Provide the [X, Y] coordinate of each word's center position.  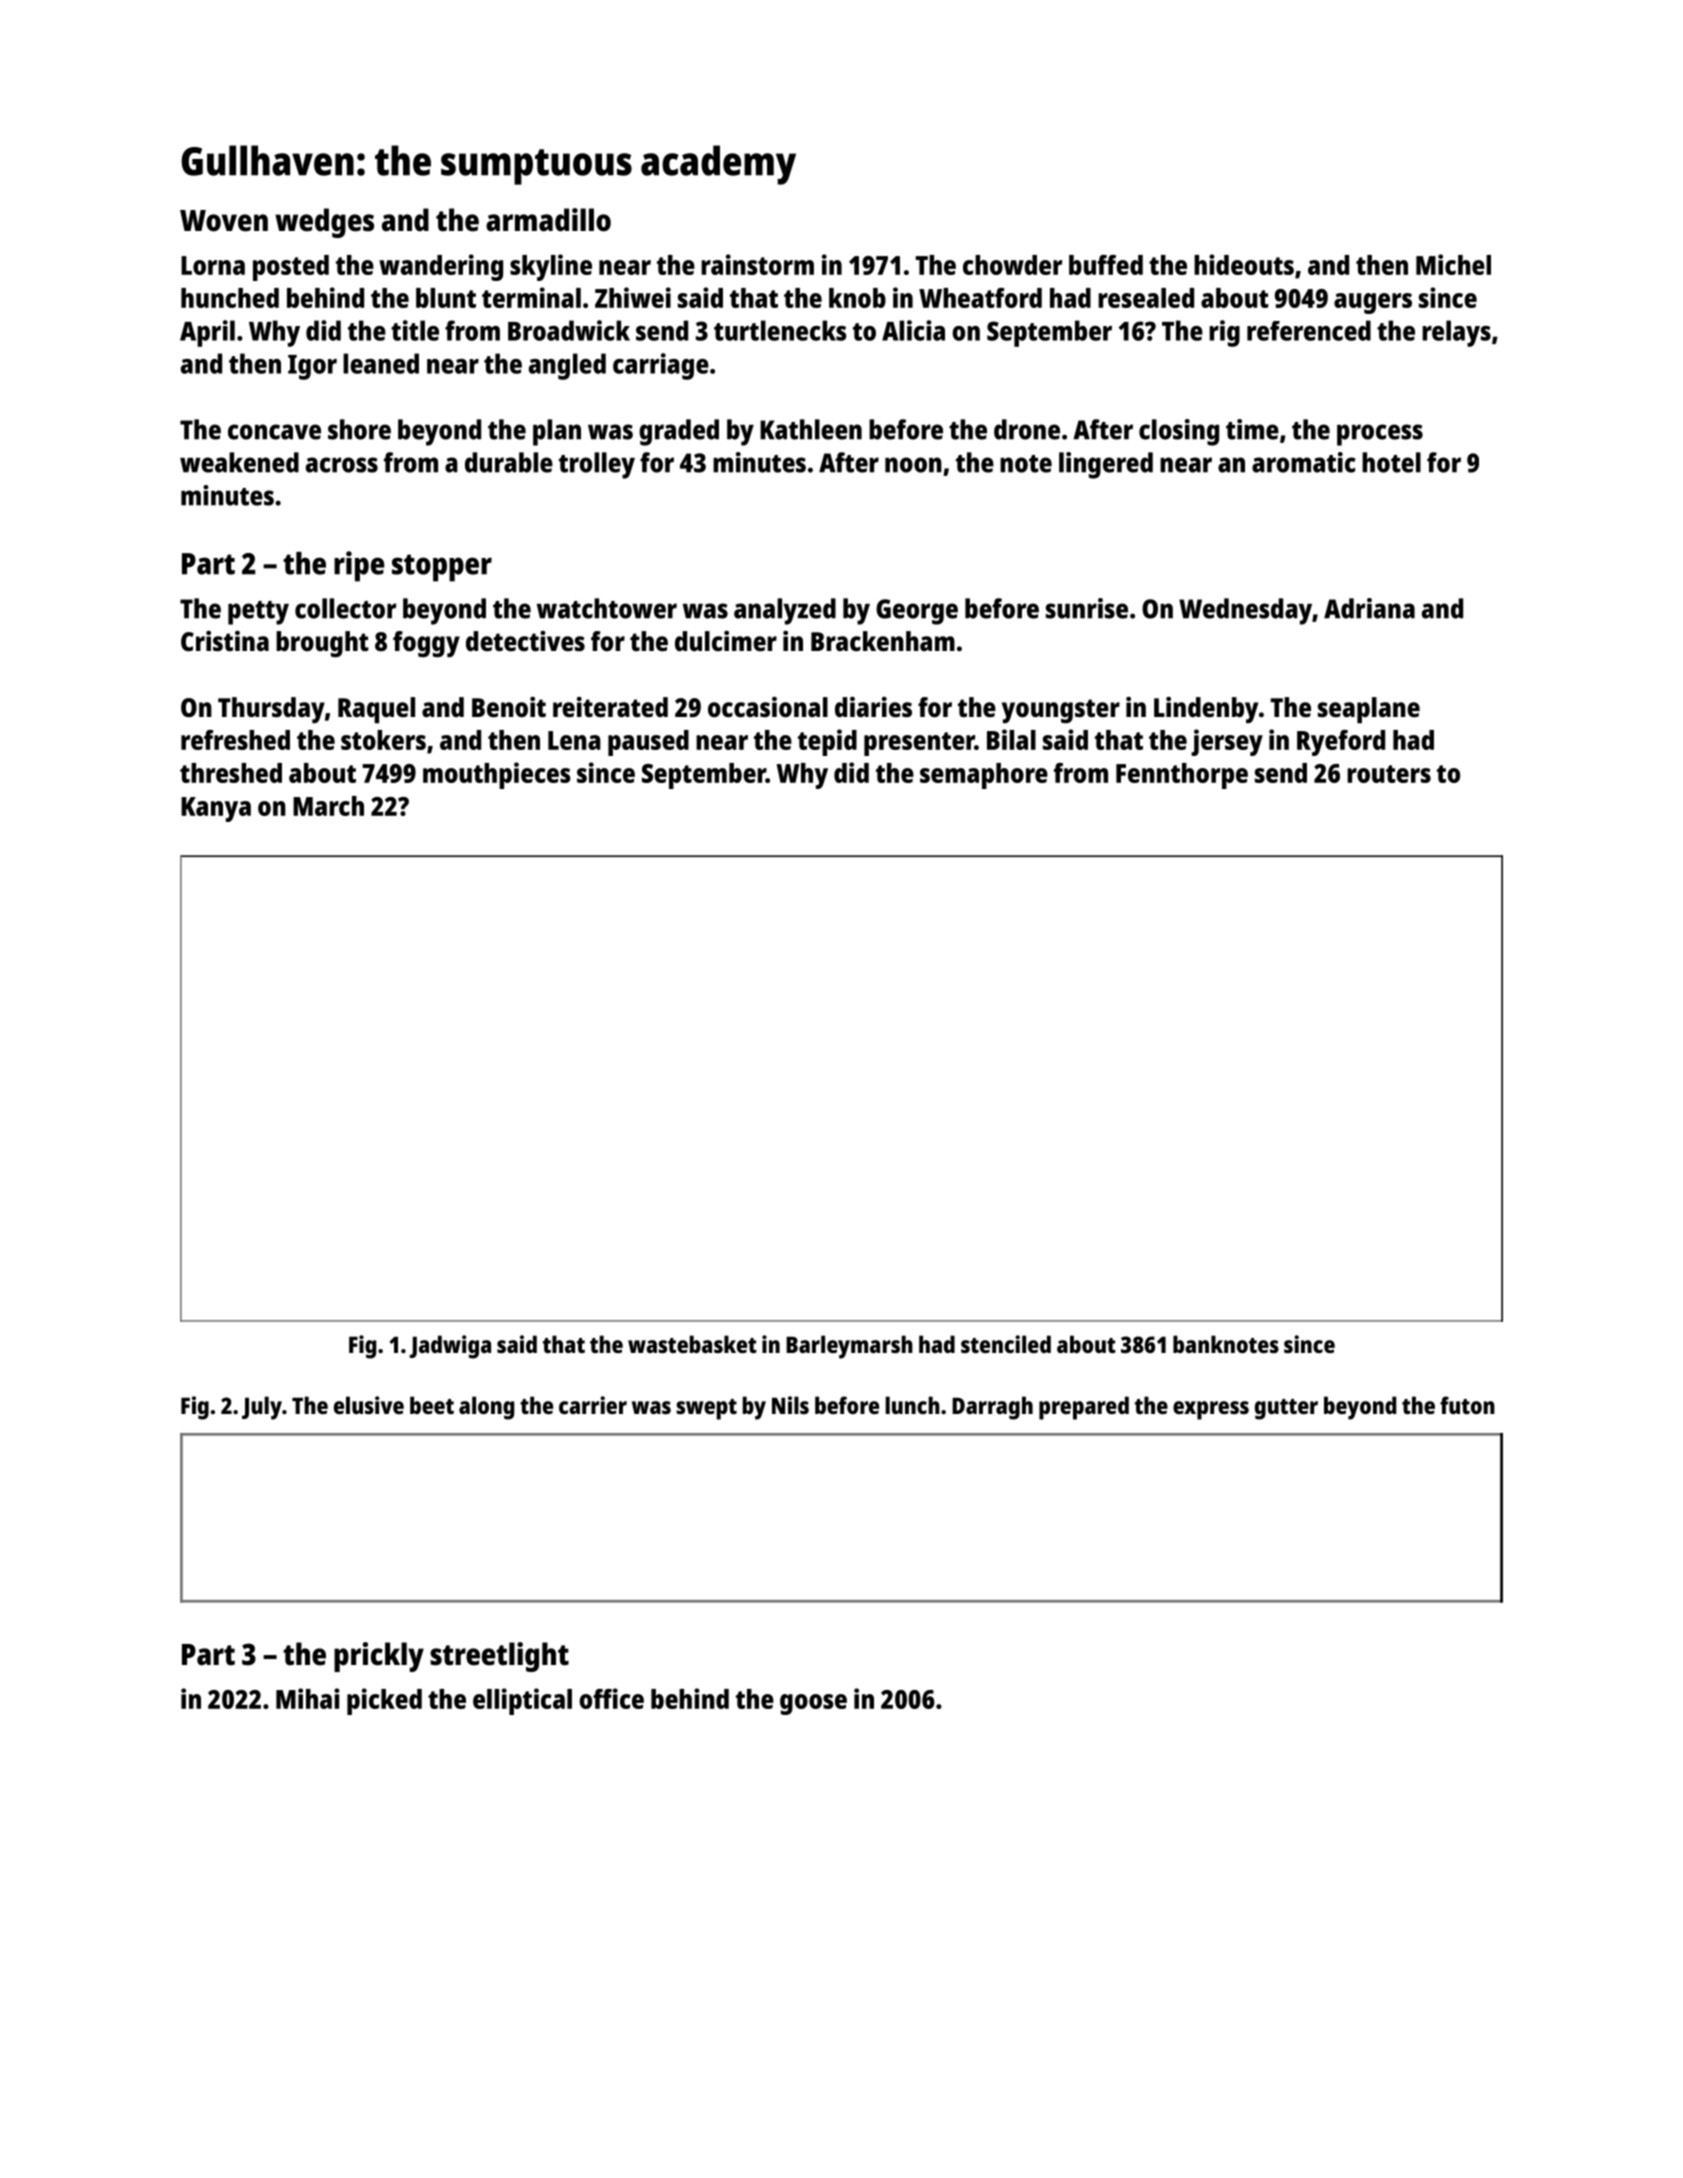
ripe [359, 566]
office [611, 1698]
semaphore [984, 776]
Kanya [216, 809]
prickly [379, 1657]
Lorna [213, 265]
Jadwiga [450, 1347]
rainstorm [757, 264]
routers [1389, 774]
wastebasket [692, 1344]
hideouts [1244, 264]
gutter [1286, 1409]
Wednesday [1245, 611]
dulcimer [726, 641]
